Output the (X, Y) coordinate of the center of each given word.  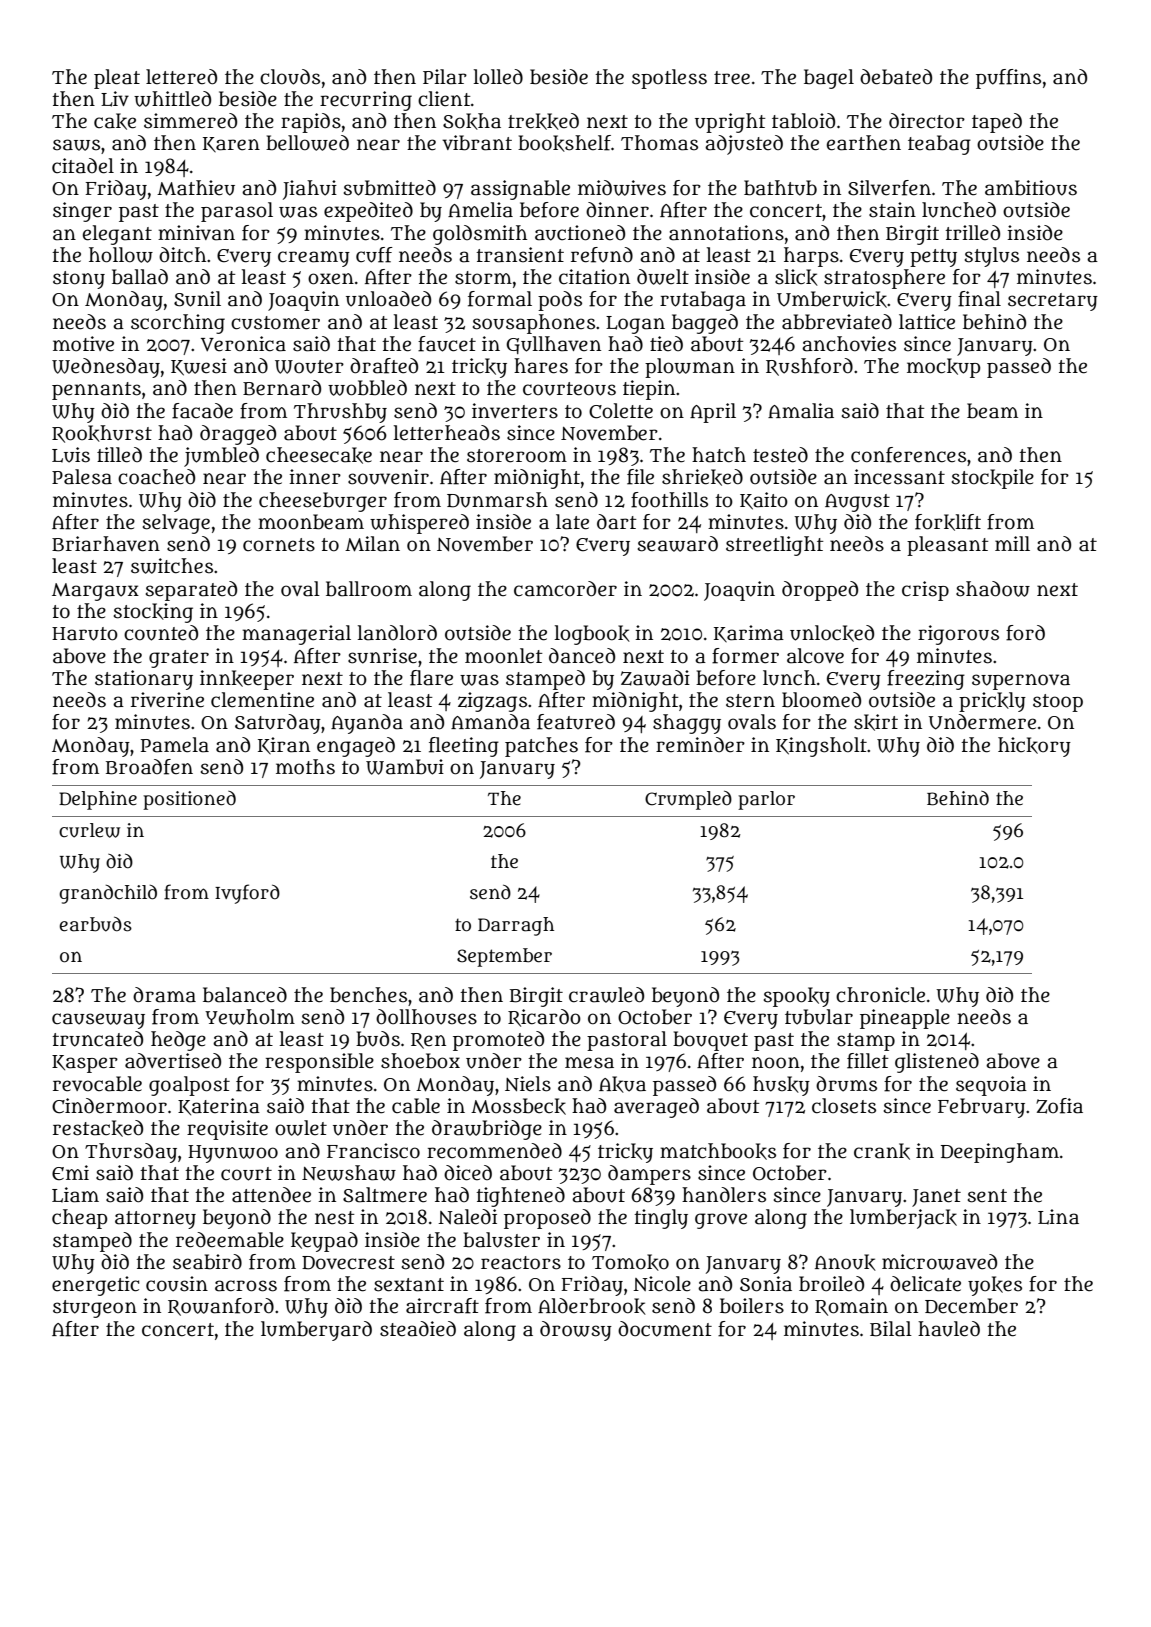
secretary (1053, 302)
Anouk (845, 1262)
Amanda (490, 722)
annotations (726, 233)
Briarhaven (106, 544)
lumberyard (316, 1331)
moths (305, 767)
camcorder (565, 589)
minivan (196, 233)
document (665, 1329)
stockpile (993, 479)
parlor (766, 800)
